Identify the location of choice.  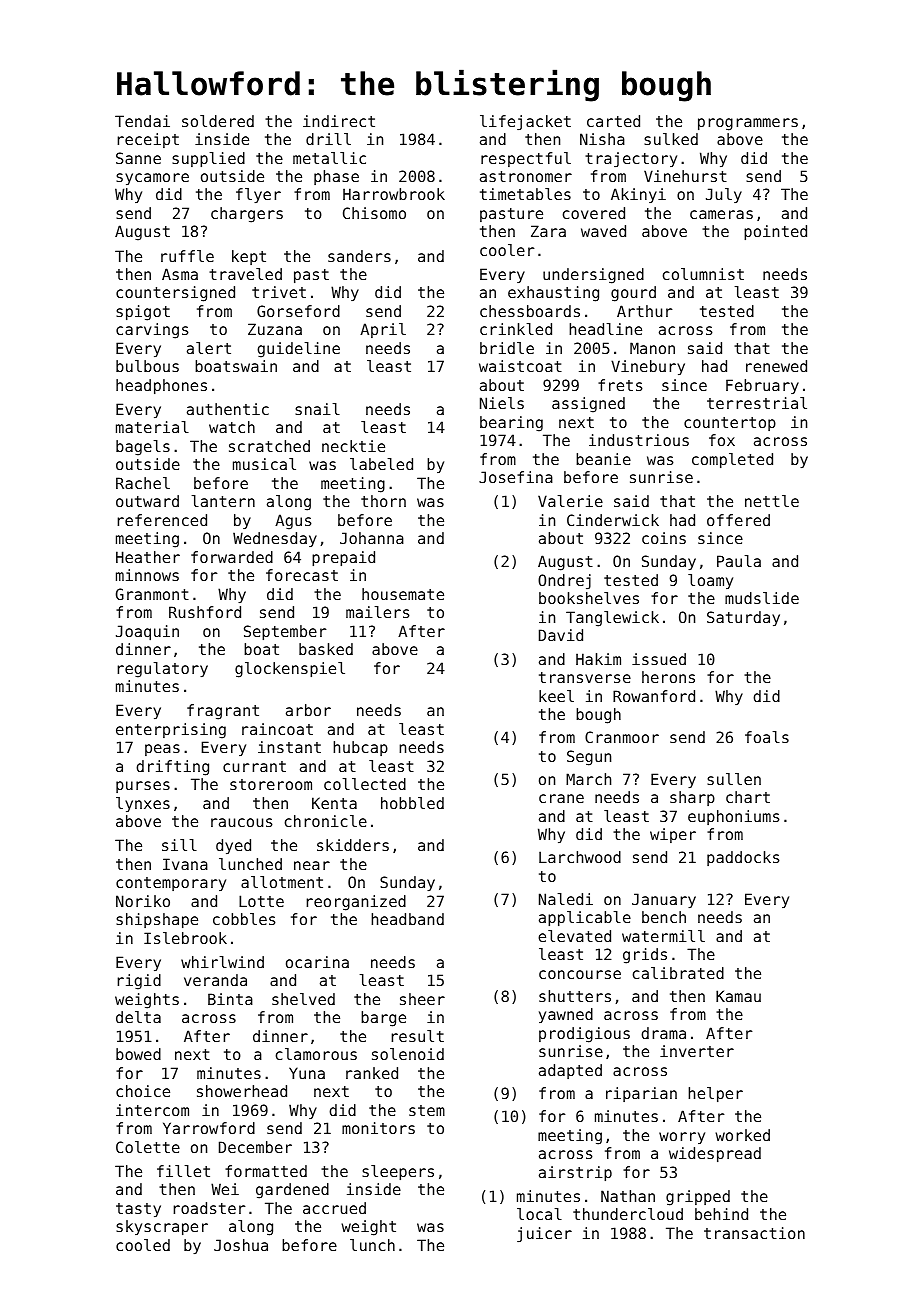
(143, 1091).
